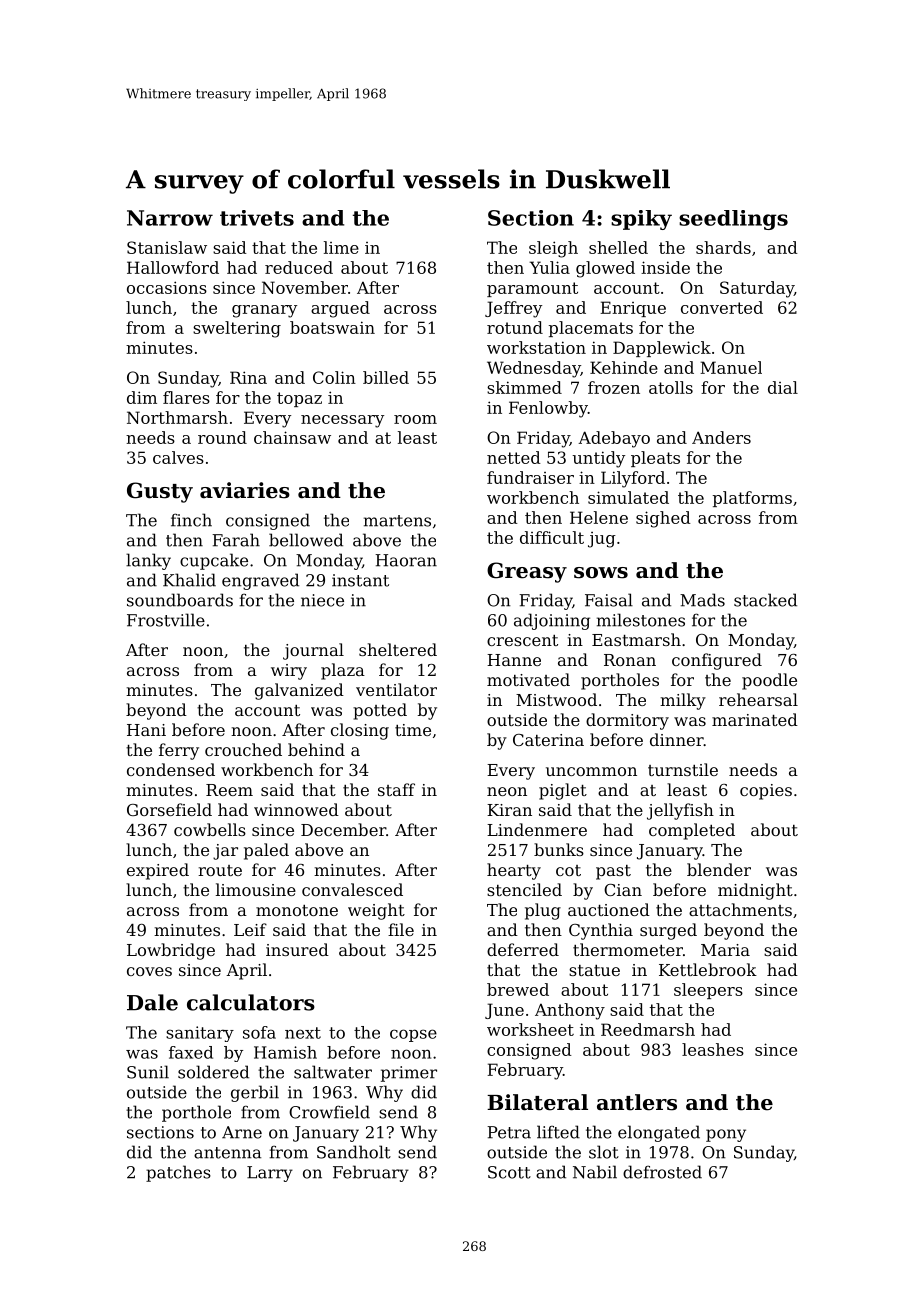 The width and height of the screenshot is (924, 1311). What do you see at coordinates (609, 600) in the screenshot?
I see `Faisal` at bounding box center [609, 600].
